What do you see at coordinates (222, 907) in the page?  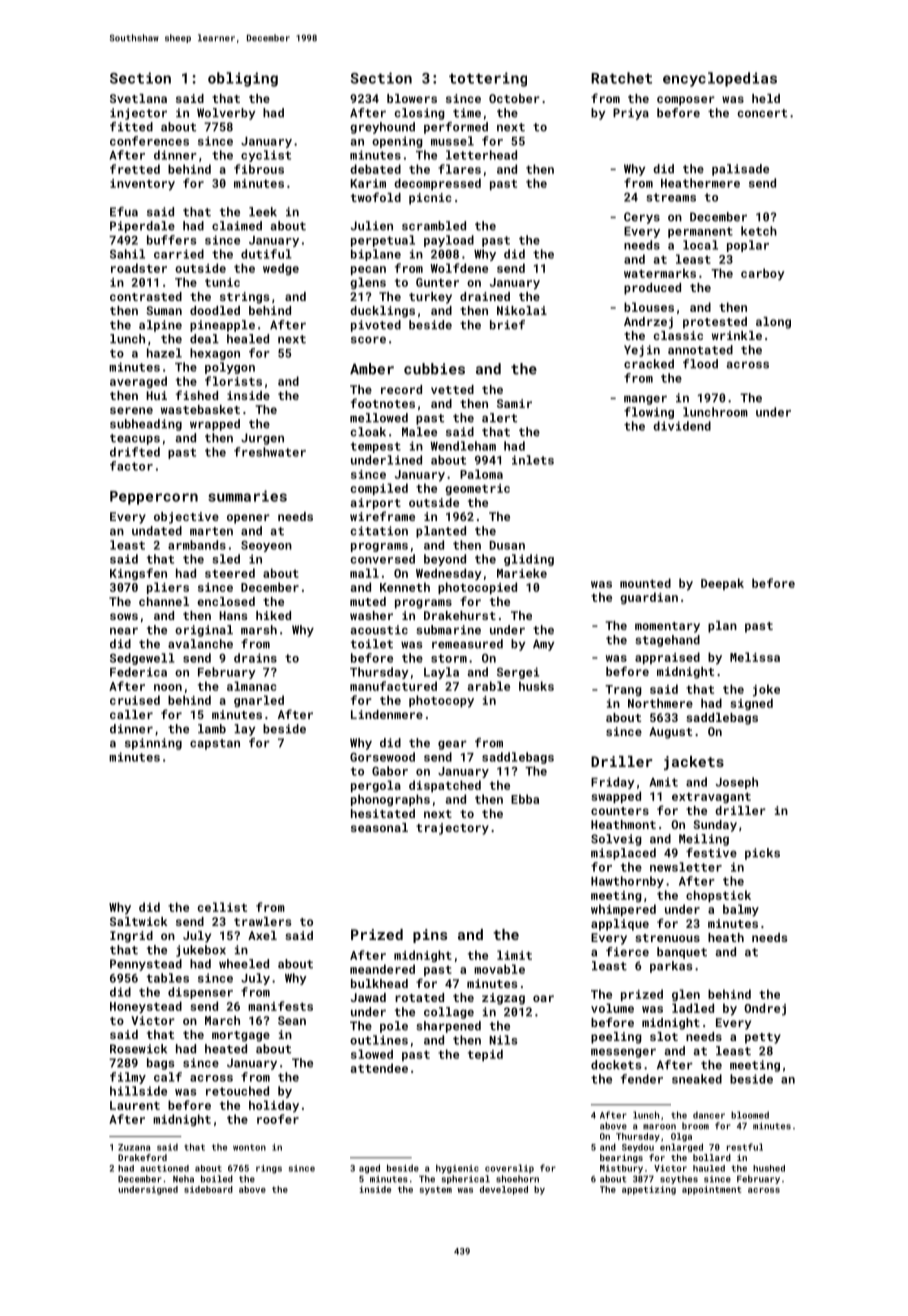 I see `cellist` at bounding box center [222, 907].
